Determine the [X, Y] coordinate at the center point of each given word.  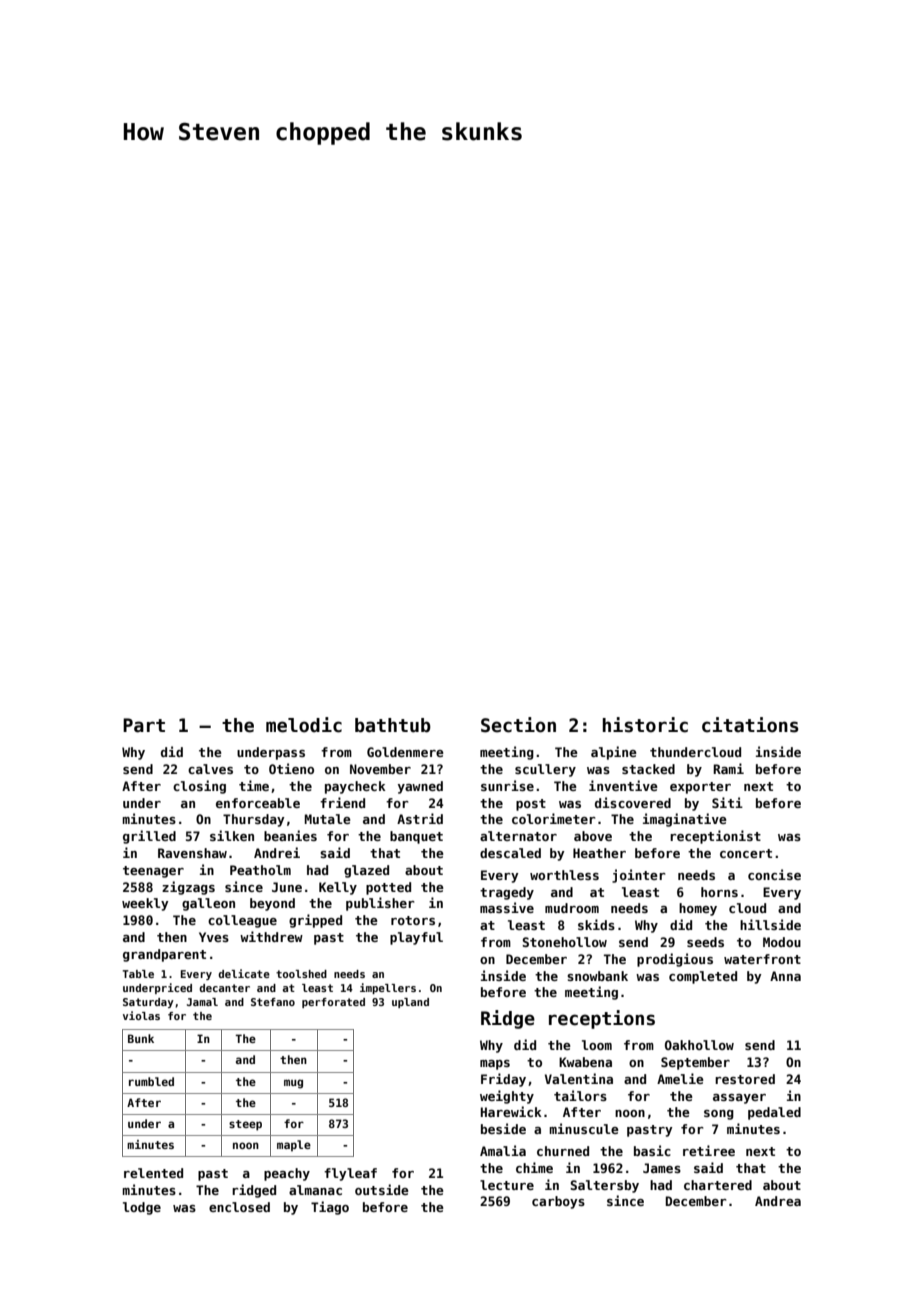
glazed [366, 871]
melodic [304, 725]
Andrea [778, 1201]
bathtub [393, 725]
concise [774, 874]
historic [645, 725]
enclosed [239, 1207]
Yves [214, 937]
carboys [558, 1202]
